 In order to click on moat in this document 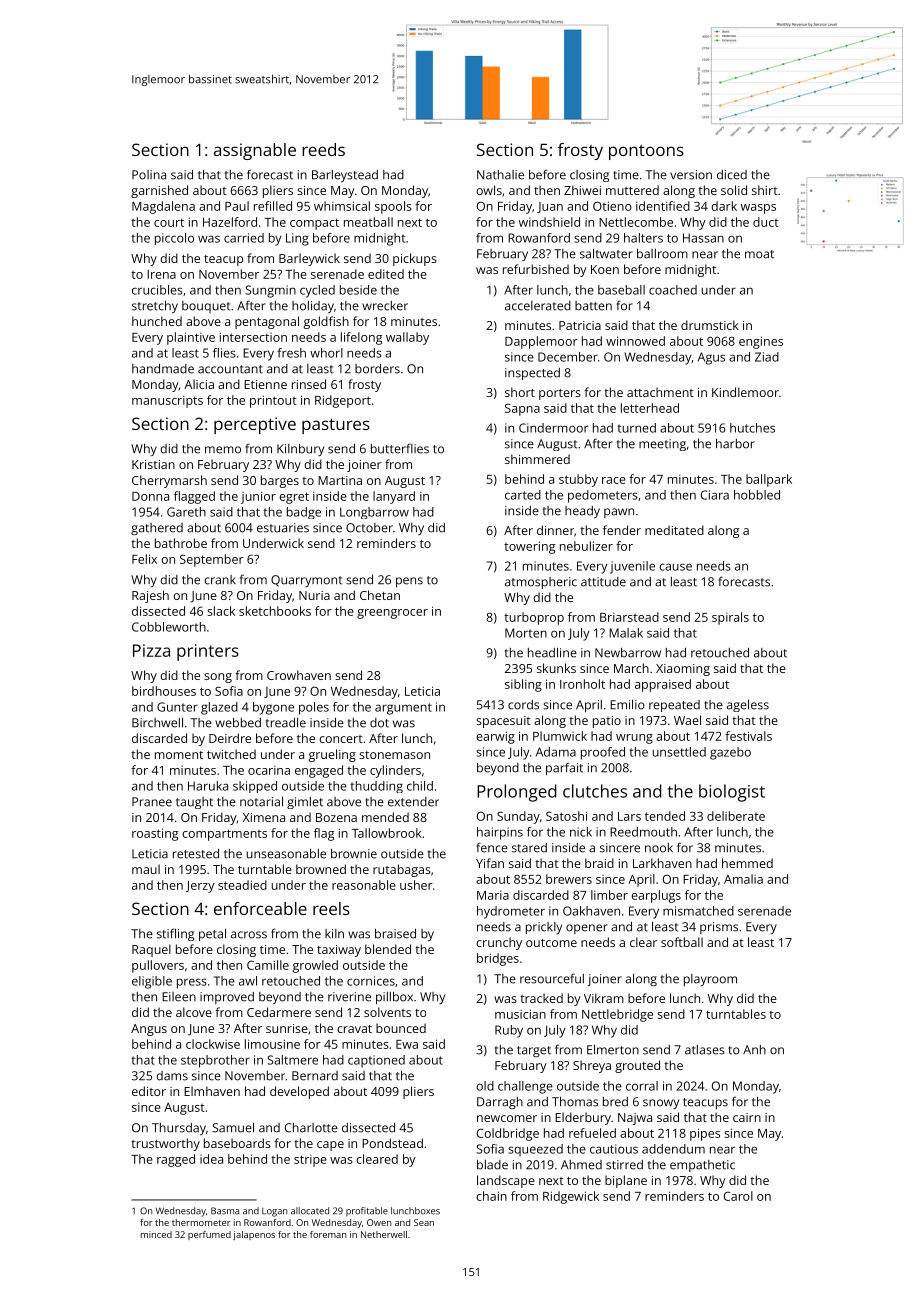, I will do `click(759, 254)`.
